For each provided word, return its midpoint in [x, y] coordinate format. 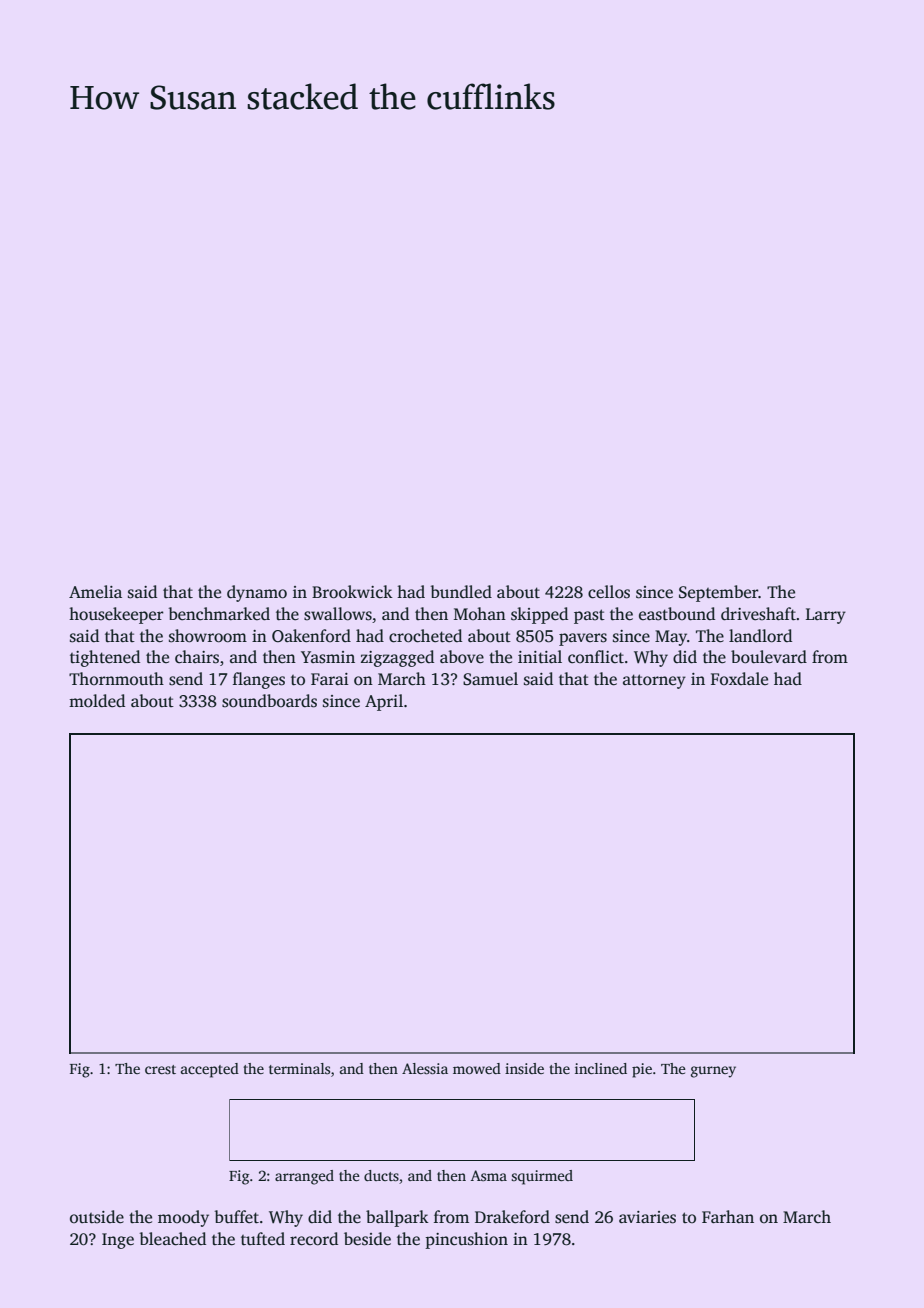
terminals [299, 1068]
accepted [210, 1070]
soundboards [269, 701]
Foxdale [739, 678]
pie [642, 1070]
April [384, 702]
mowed [477, 1068]
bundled [461, 592]
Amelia [95, 591]
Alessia [425, 1068]
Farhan [728, 1216]
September [719, 593]
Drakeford [512, 1217]
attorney [654, 681]
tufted [263, 1239]
